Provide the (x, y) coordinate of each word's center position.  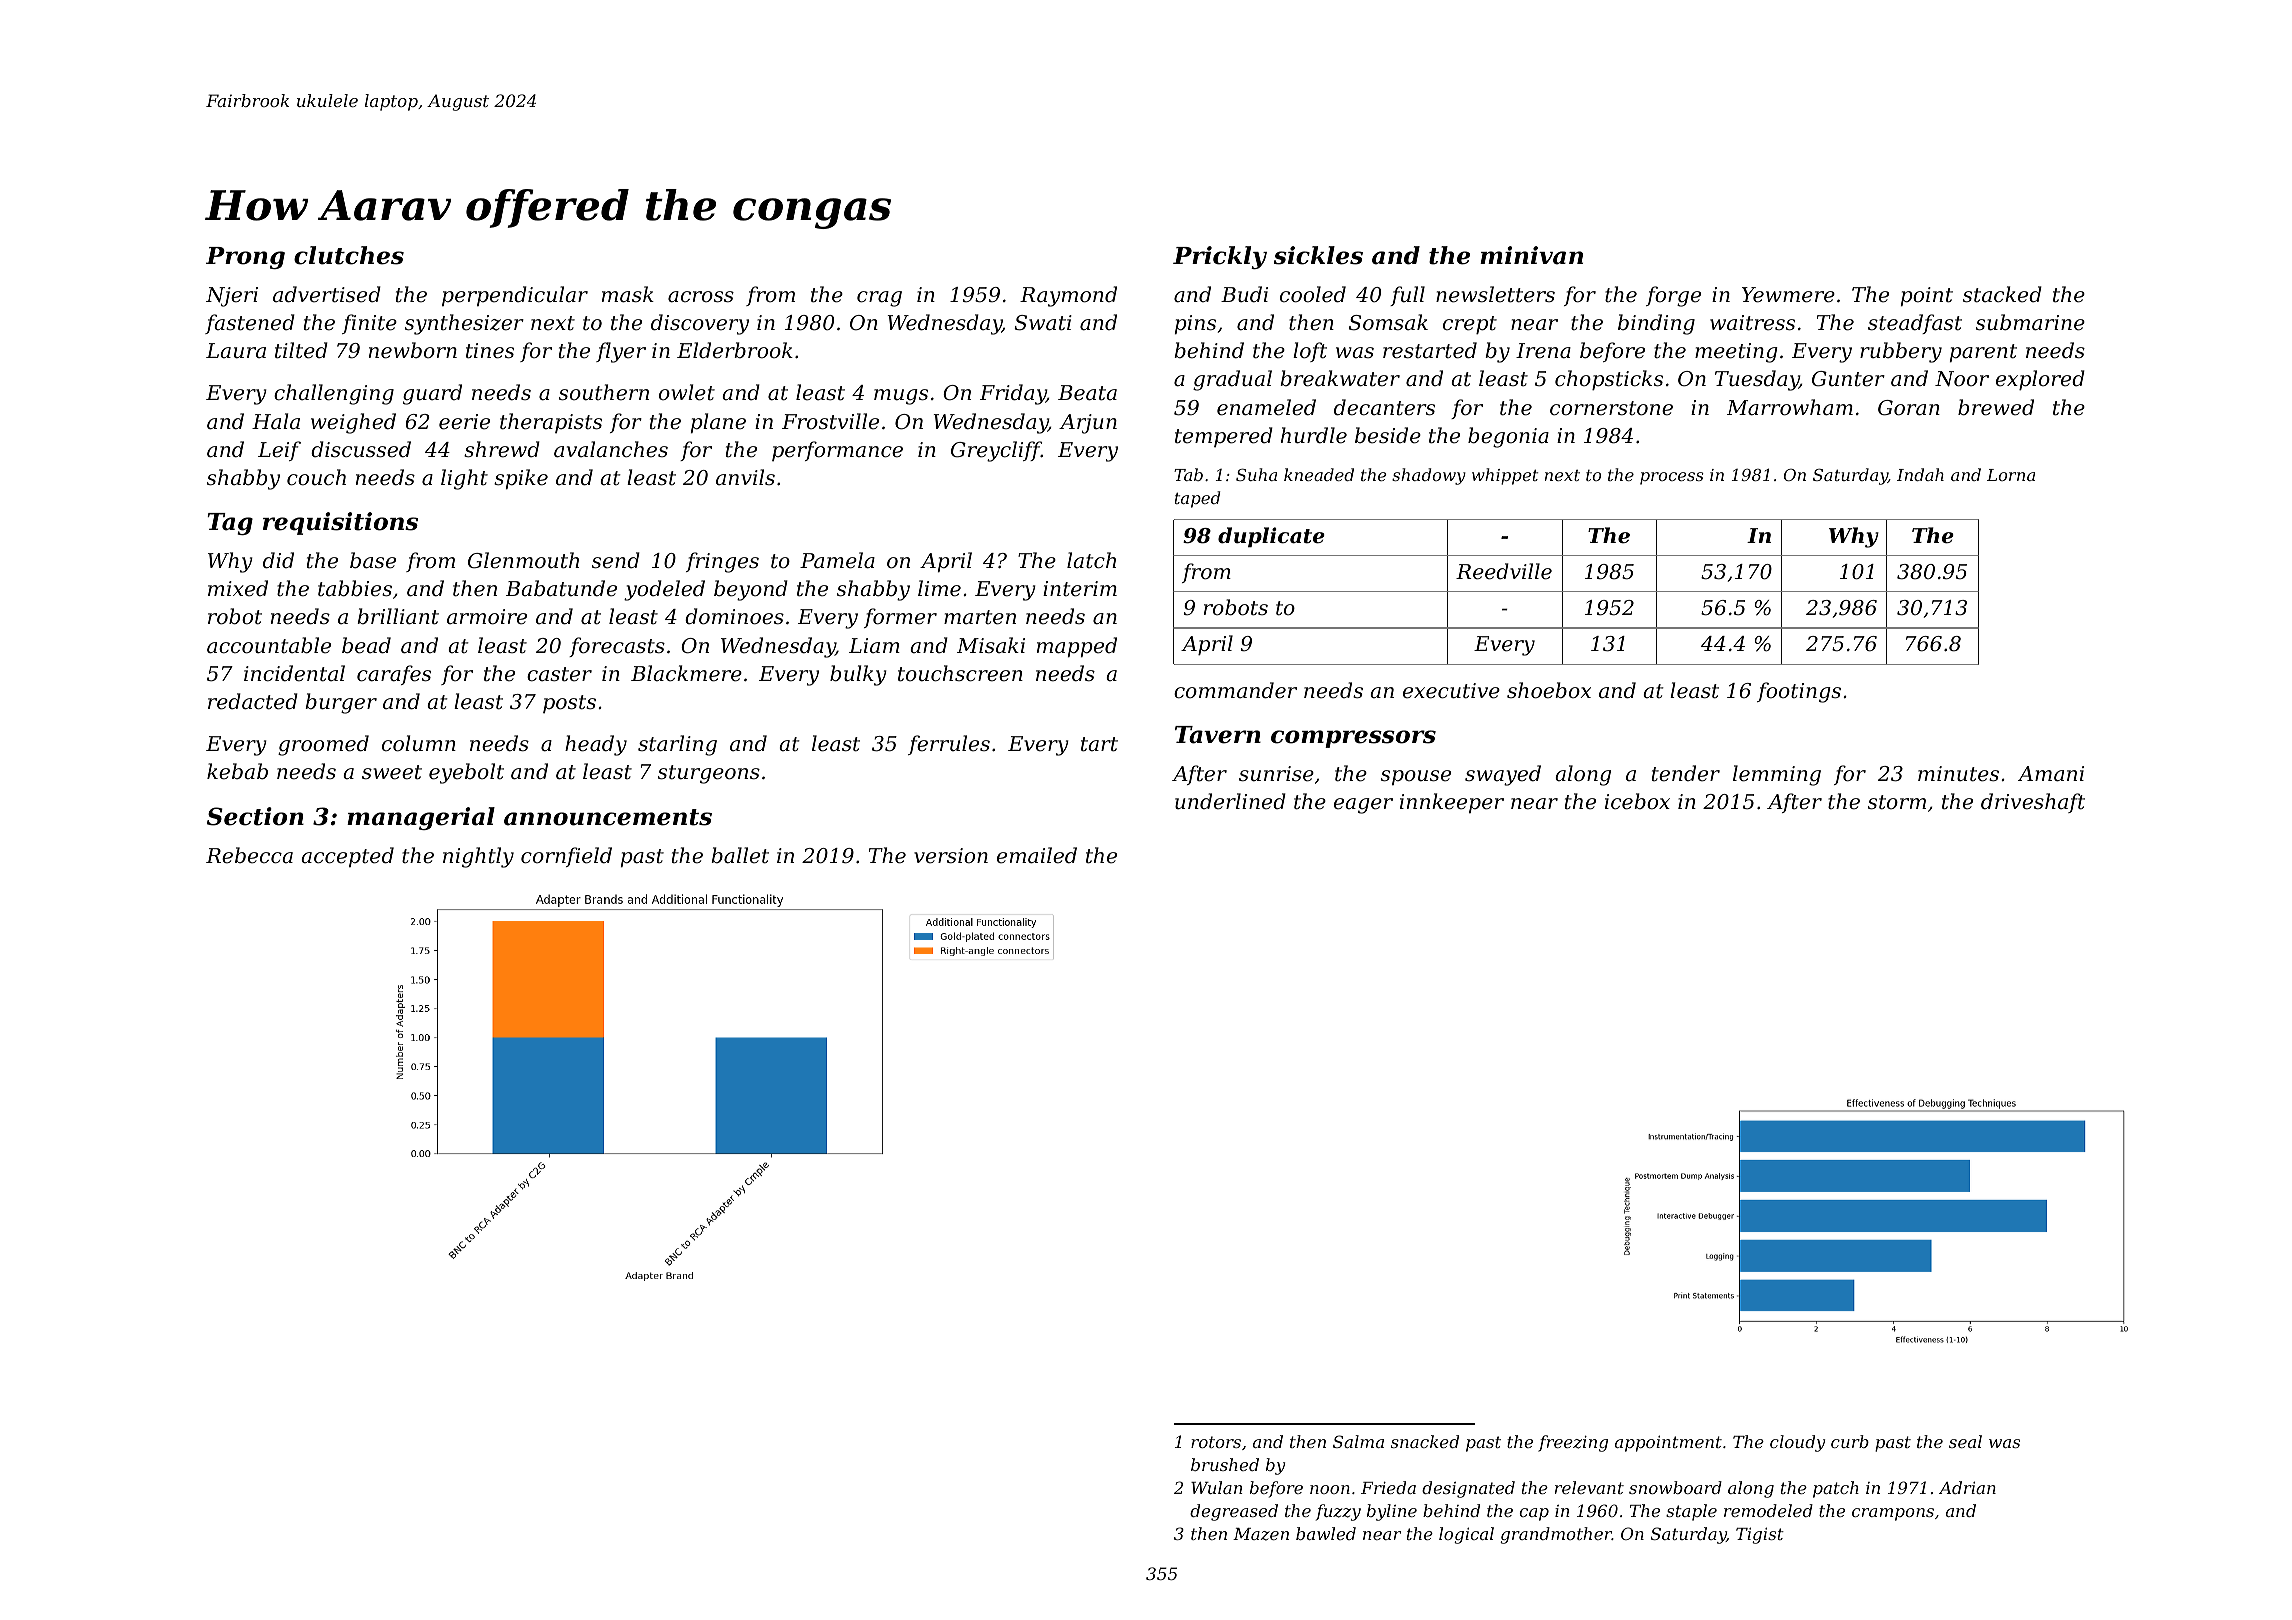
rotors (1216, 1442)
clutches (349, 255)
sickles (1318, 255)
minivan (1531, 255)
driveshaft (2033, 803)
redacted (253, 701)
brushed (1225, 1464)
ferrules (949, 745)
